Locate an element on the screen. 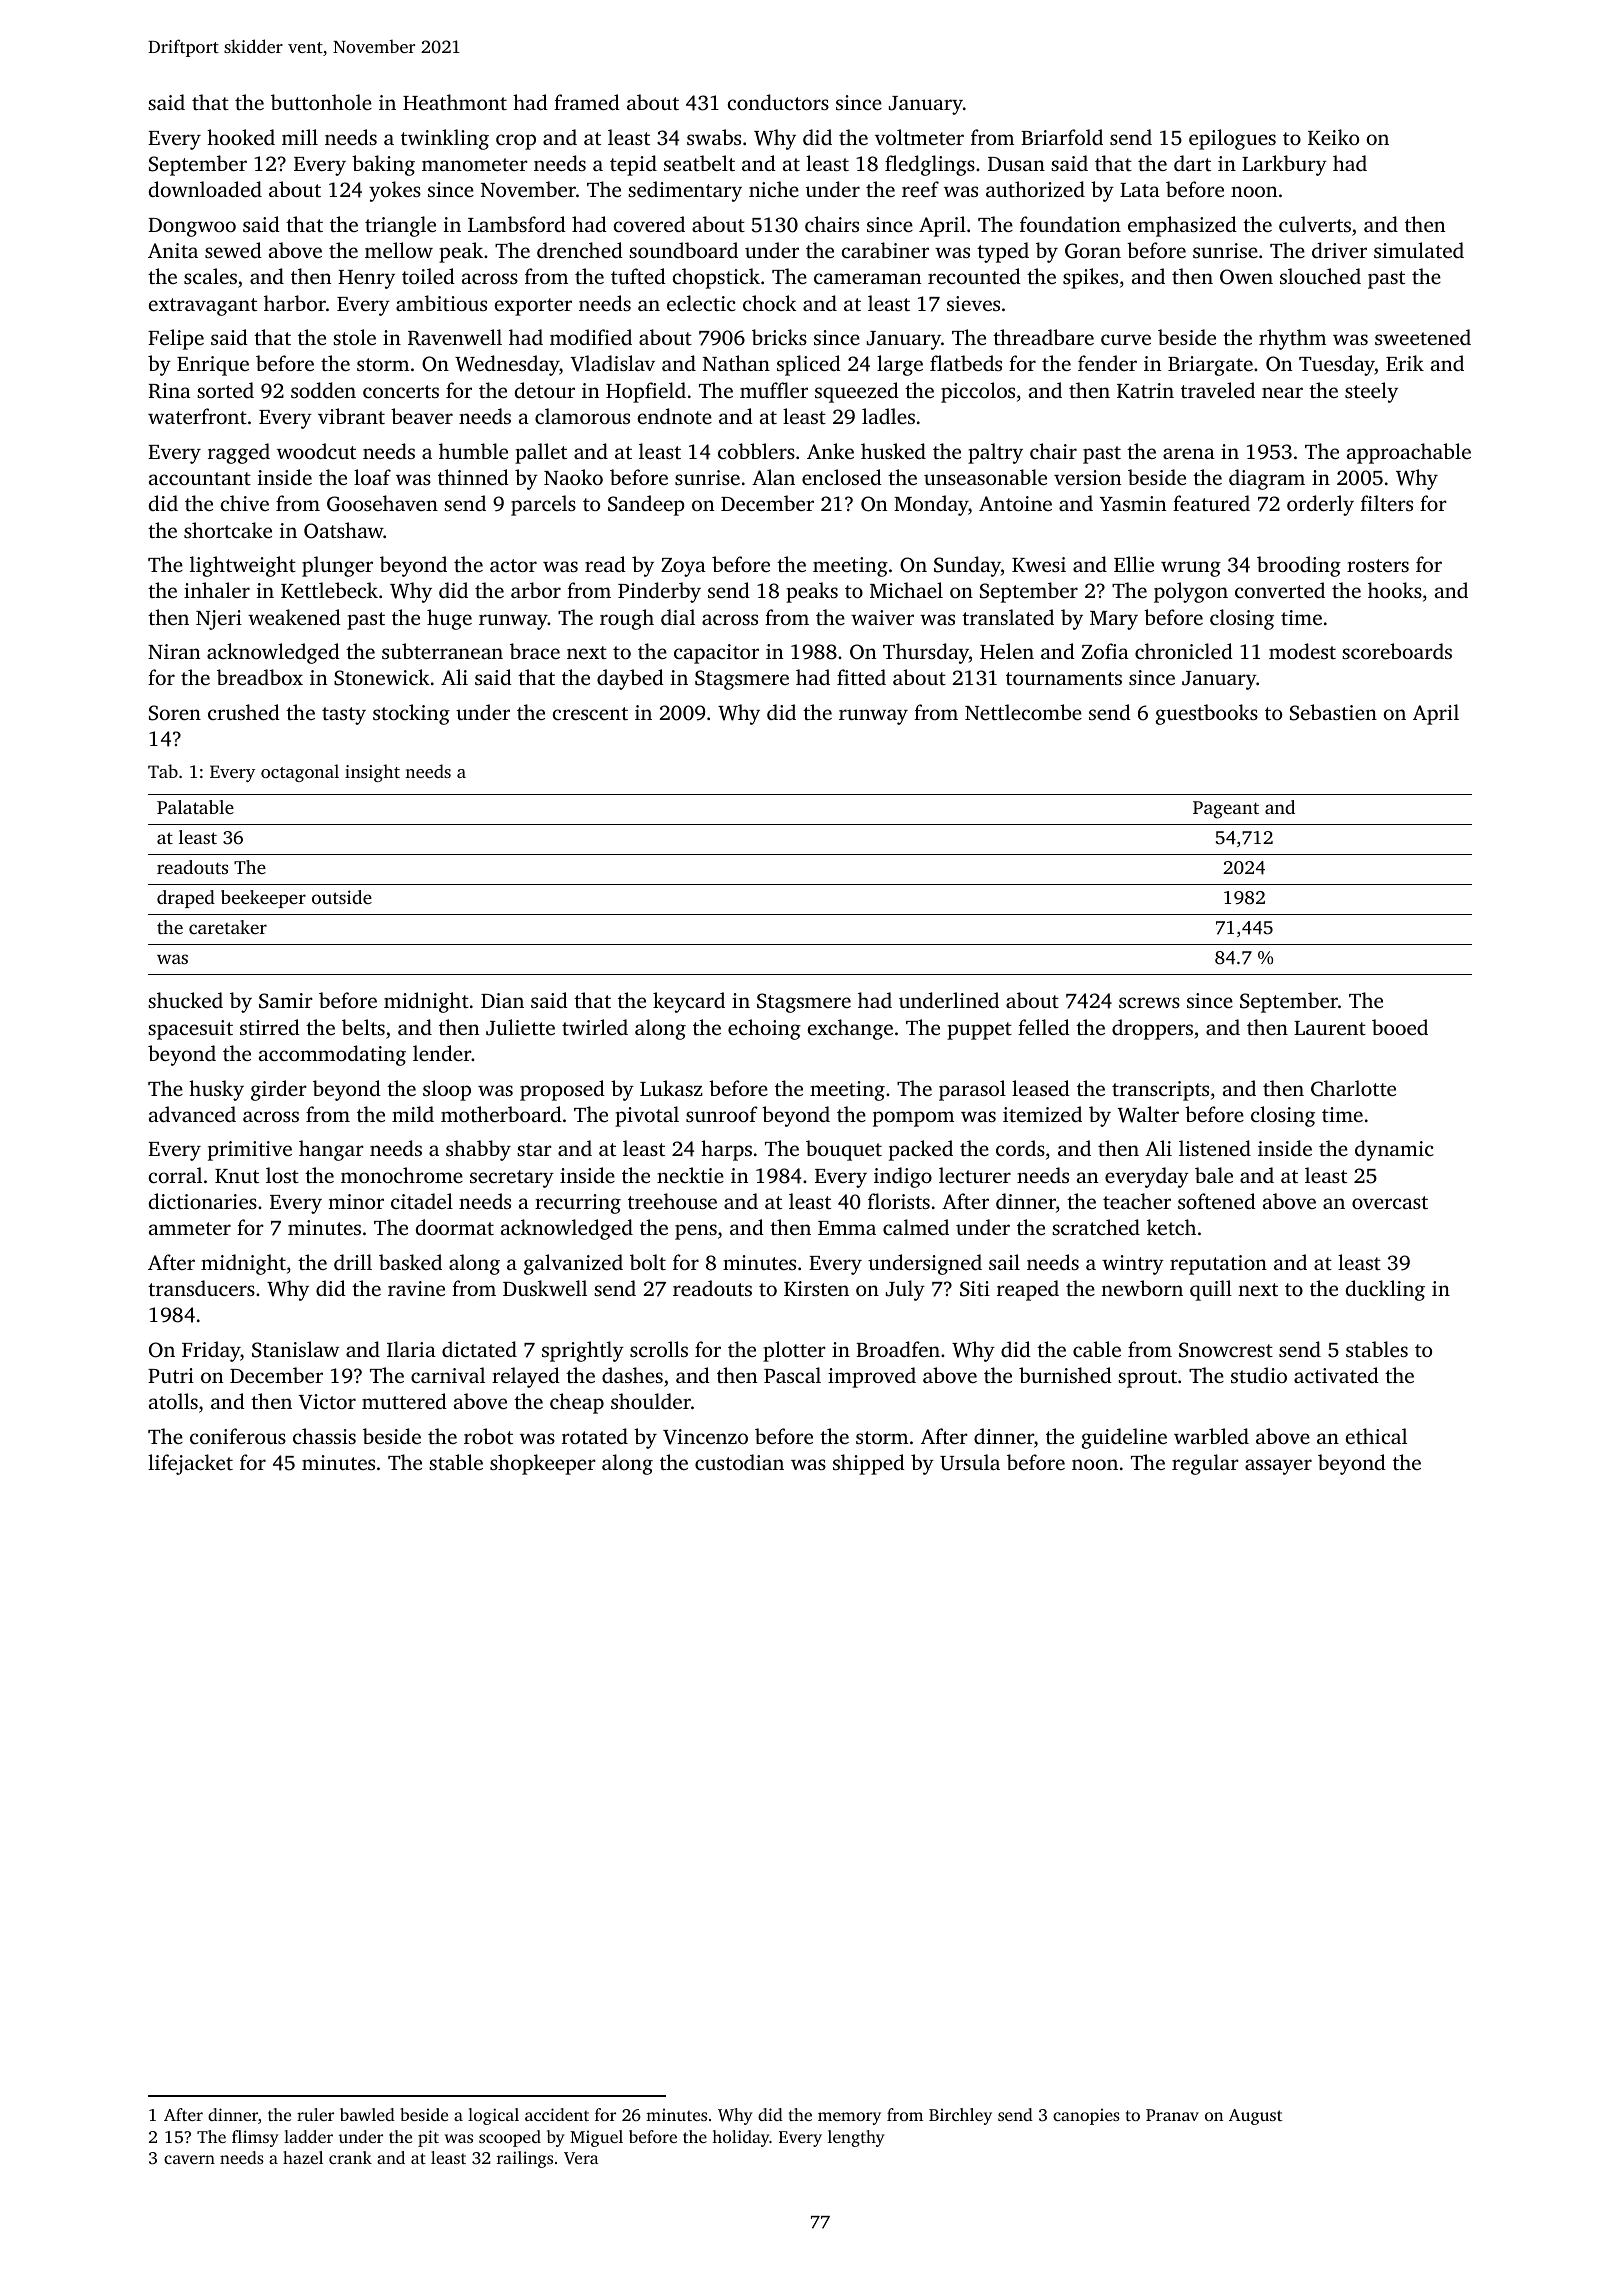 The image size is (1620, 2292). Briarfold is located at coordinates (1062, 137).
